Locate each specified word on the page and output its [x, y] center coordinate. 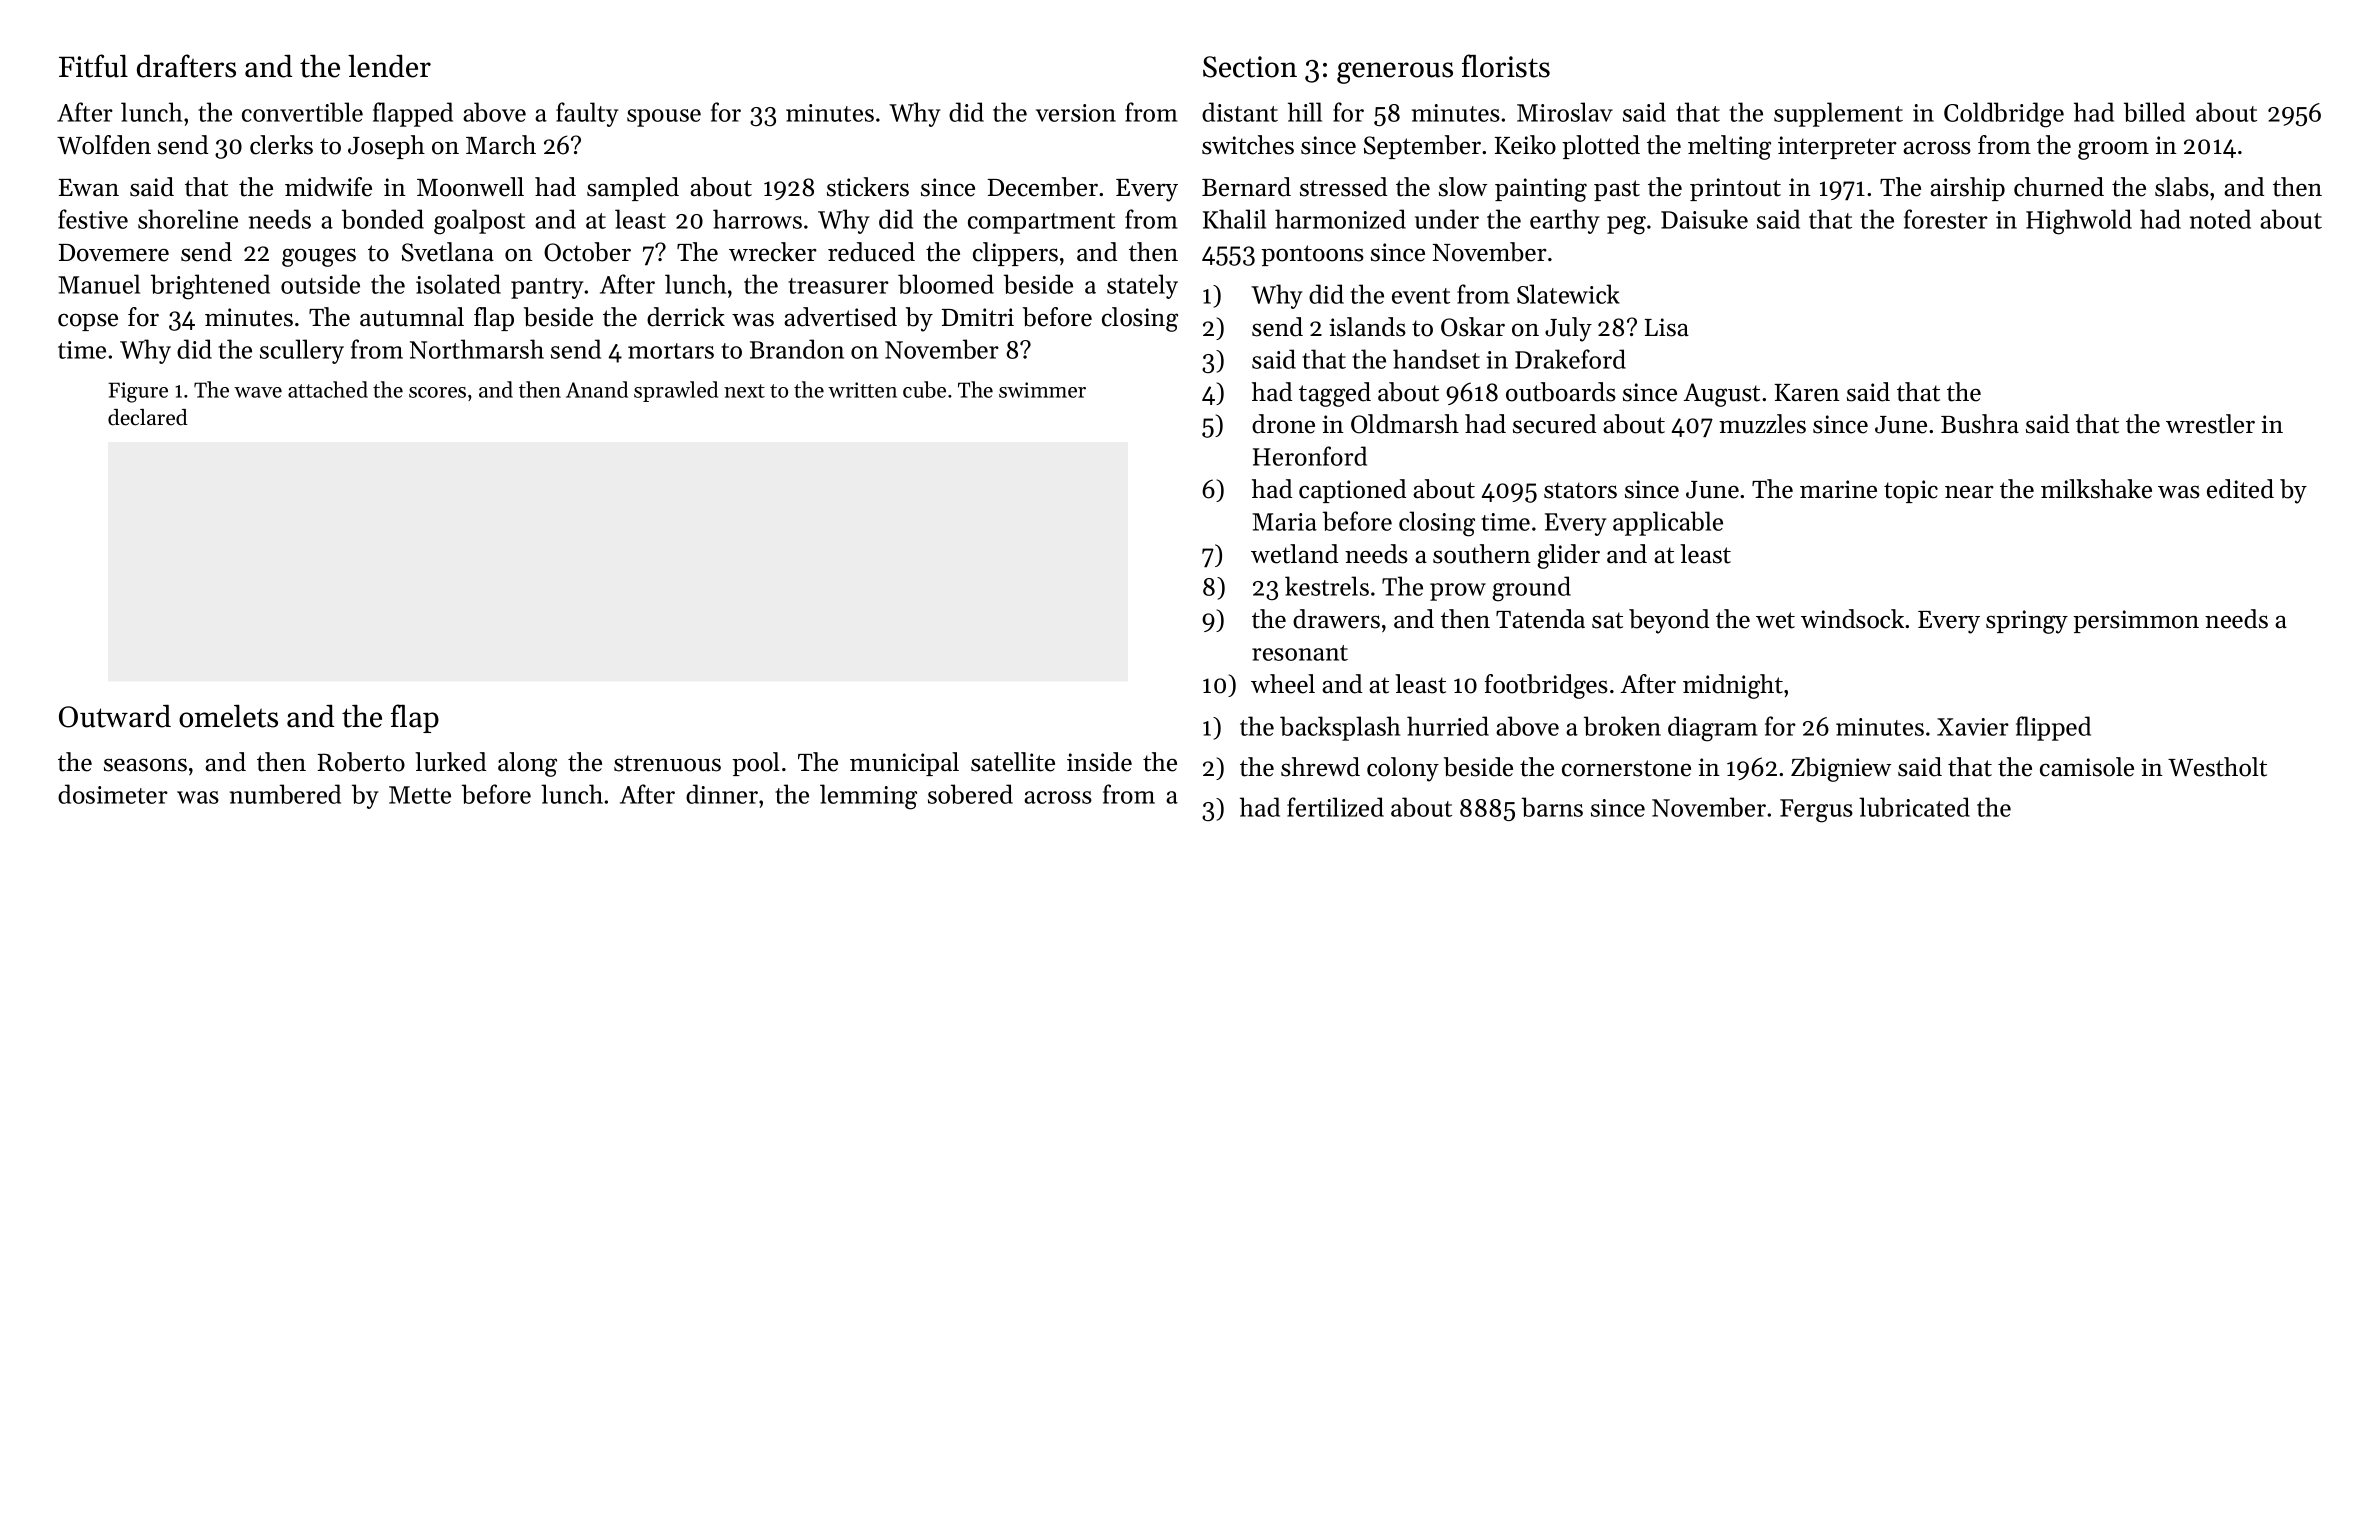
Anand [597, 389]
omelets [228, 716]
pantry [547, 288]
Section [1250, 67]
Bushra [1980, 424]
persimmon [2136, 621]
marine [1838, 489]
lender [389, 66]
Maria [1284, 522]
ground [1531, 589]
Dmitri [978, 317]
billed [2154, 112]
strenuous [667, 763]
